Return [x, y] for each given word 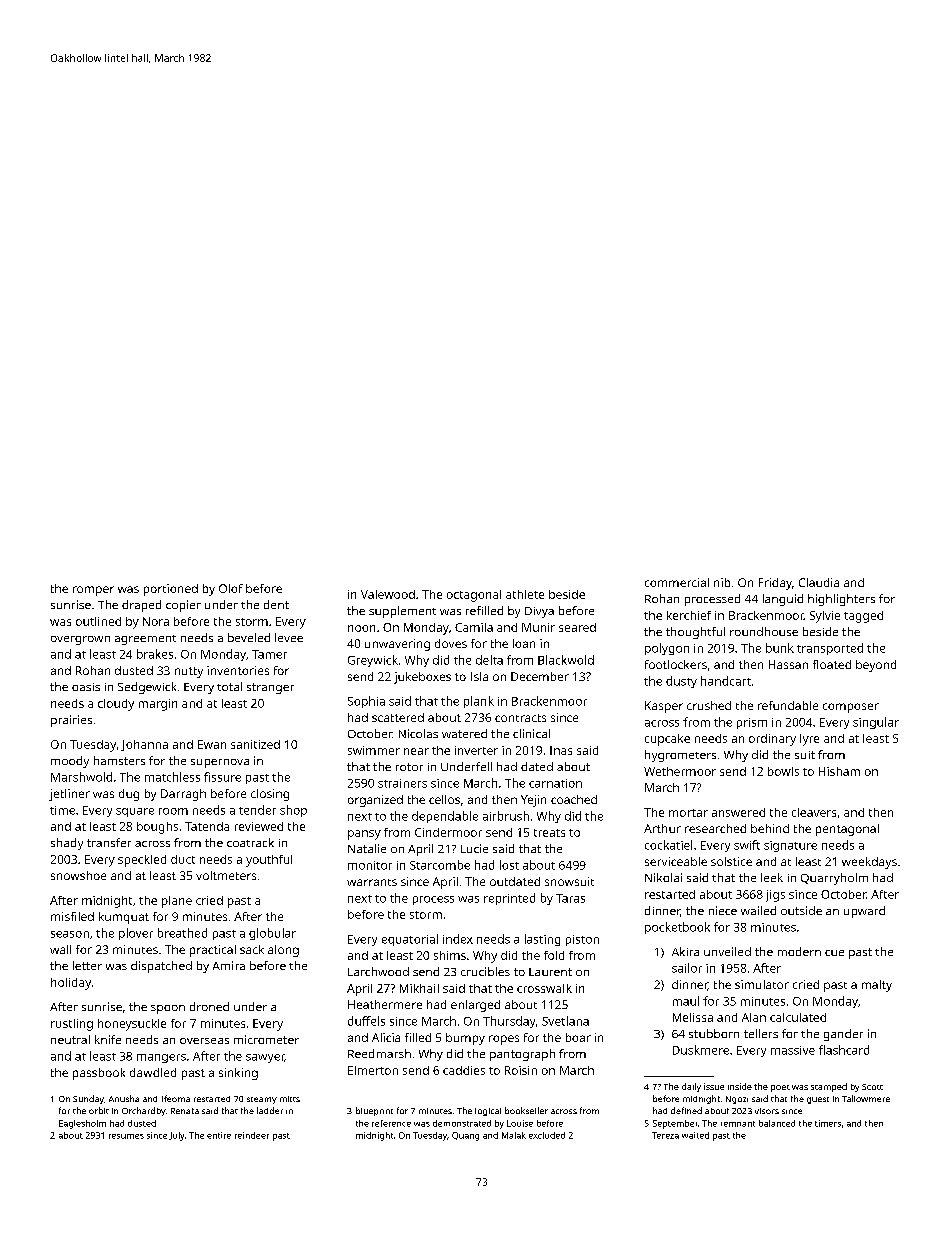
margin [158, 705]
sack [252, 949]
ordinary [772, 740]
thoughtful [695, 633]
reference [391, 1123]
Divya [539, 612]
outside [801, 910]
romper [93, 591]
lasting [542, 940]
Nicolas [418, 733]
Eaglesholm [82, 1124]
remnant [738, 1124]
